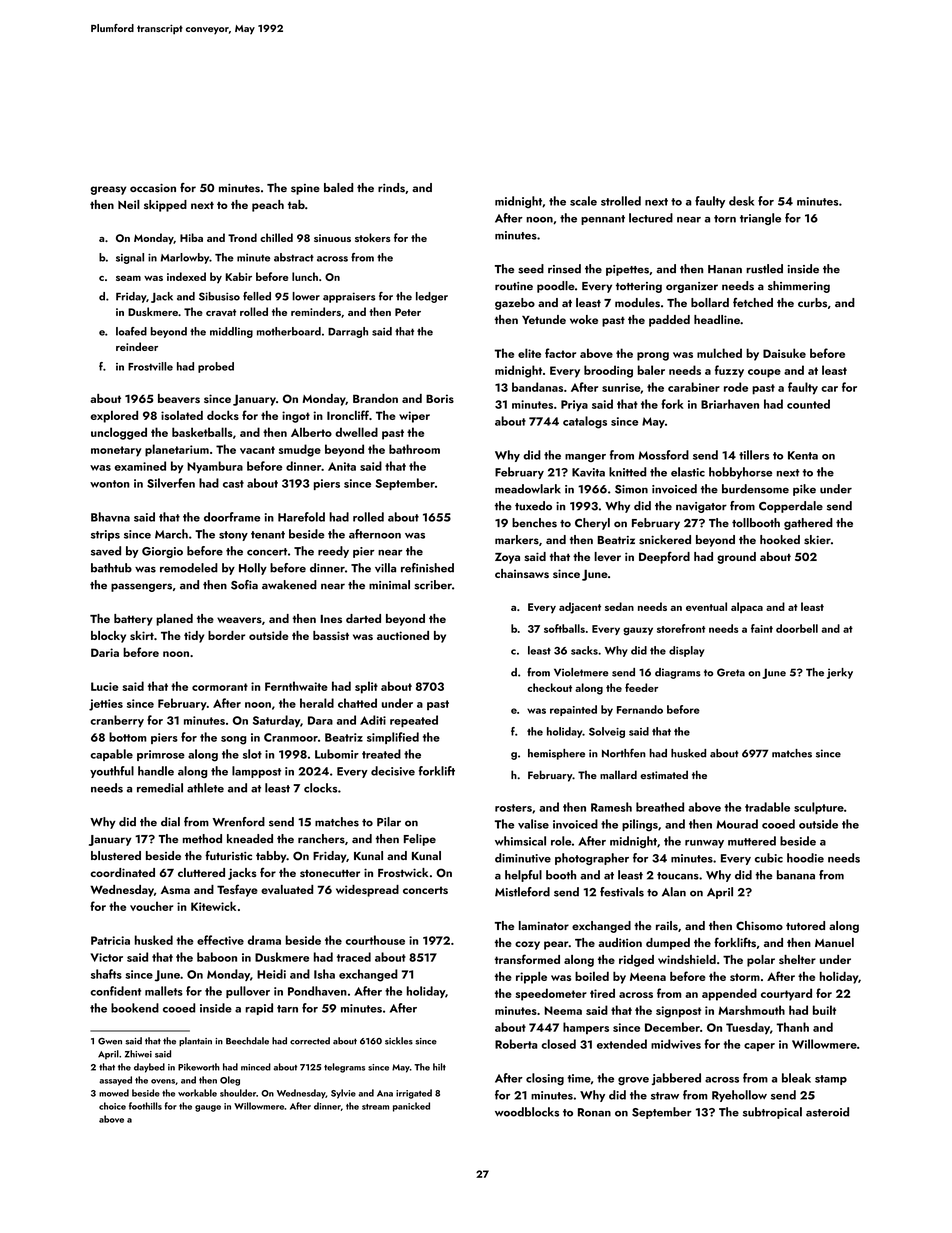  I want to click on desk, so click(741, 201).
